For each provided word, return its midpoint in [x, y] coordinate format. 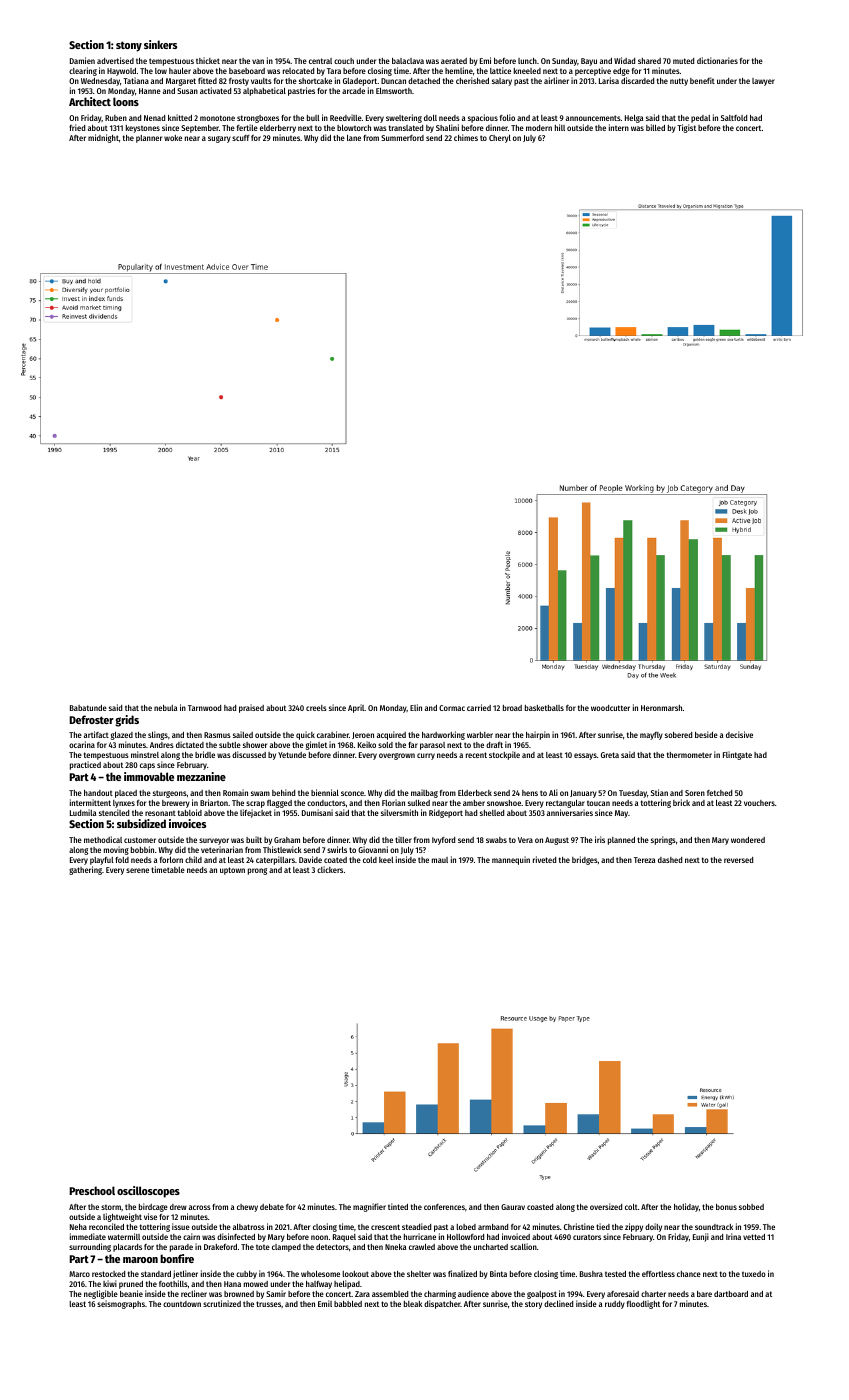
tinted [398, 1206]
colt [631, 1207]
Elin [416, 707]
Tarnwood [204, 708]
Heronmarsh [661, 708]
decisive [739, 734]
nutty [679, 82]
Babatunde [88, 708]
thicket [208, 60]
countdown [182, 1304]
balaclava [408, 61]
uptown [232, 871]
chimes [466, 137]
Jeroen [363, 735]
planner [149, 139]
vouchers [759, 803]
